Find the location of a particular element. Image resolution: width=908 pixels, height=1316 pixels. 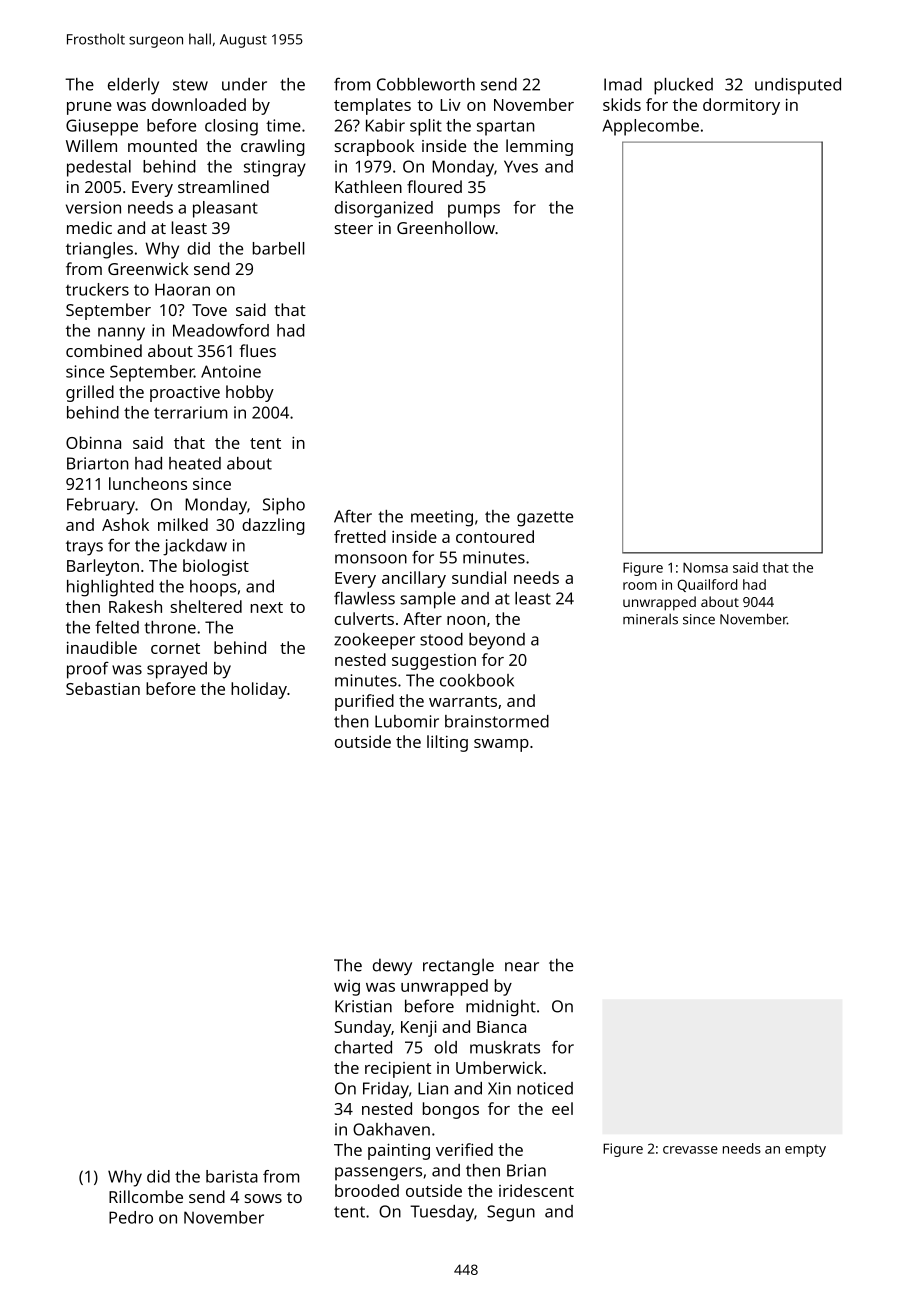

Imad is located at coordinates (623, 84).
